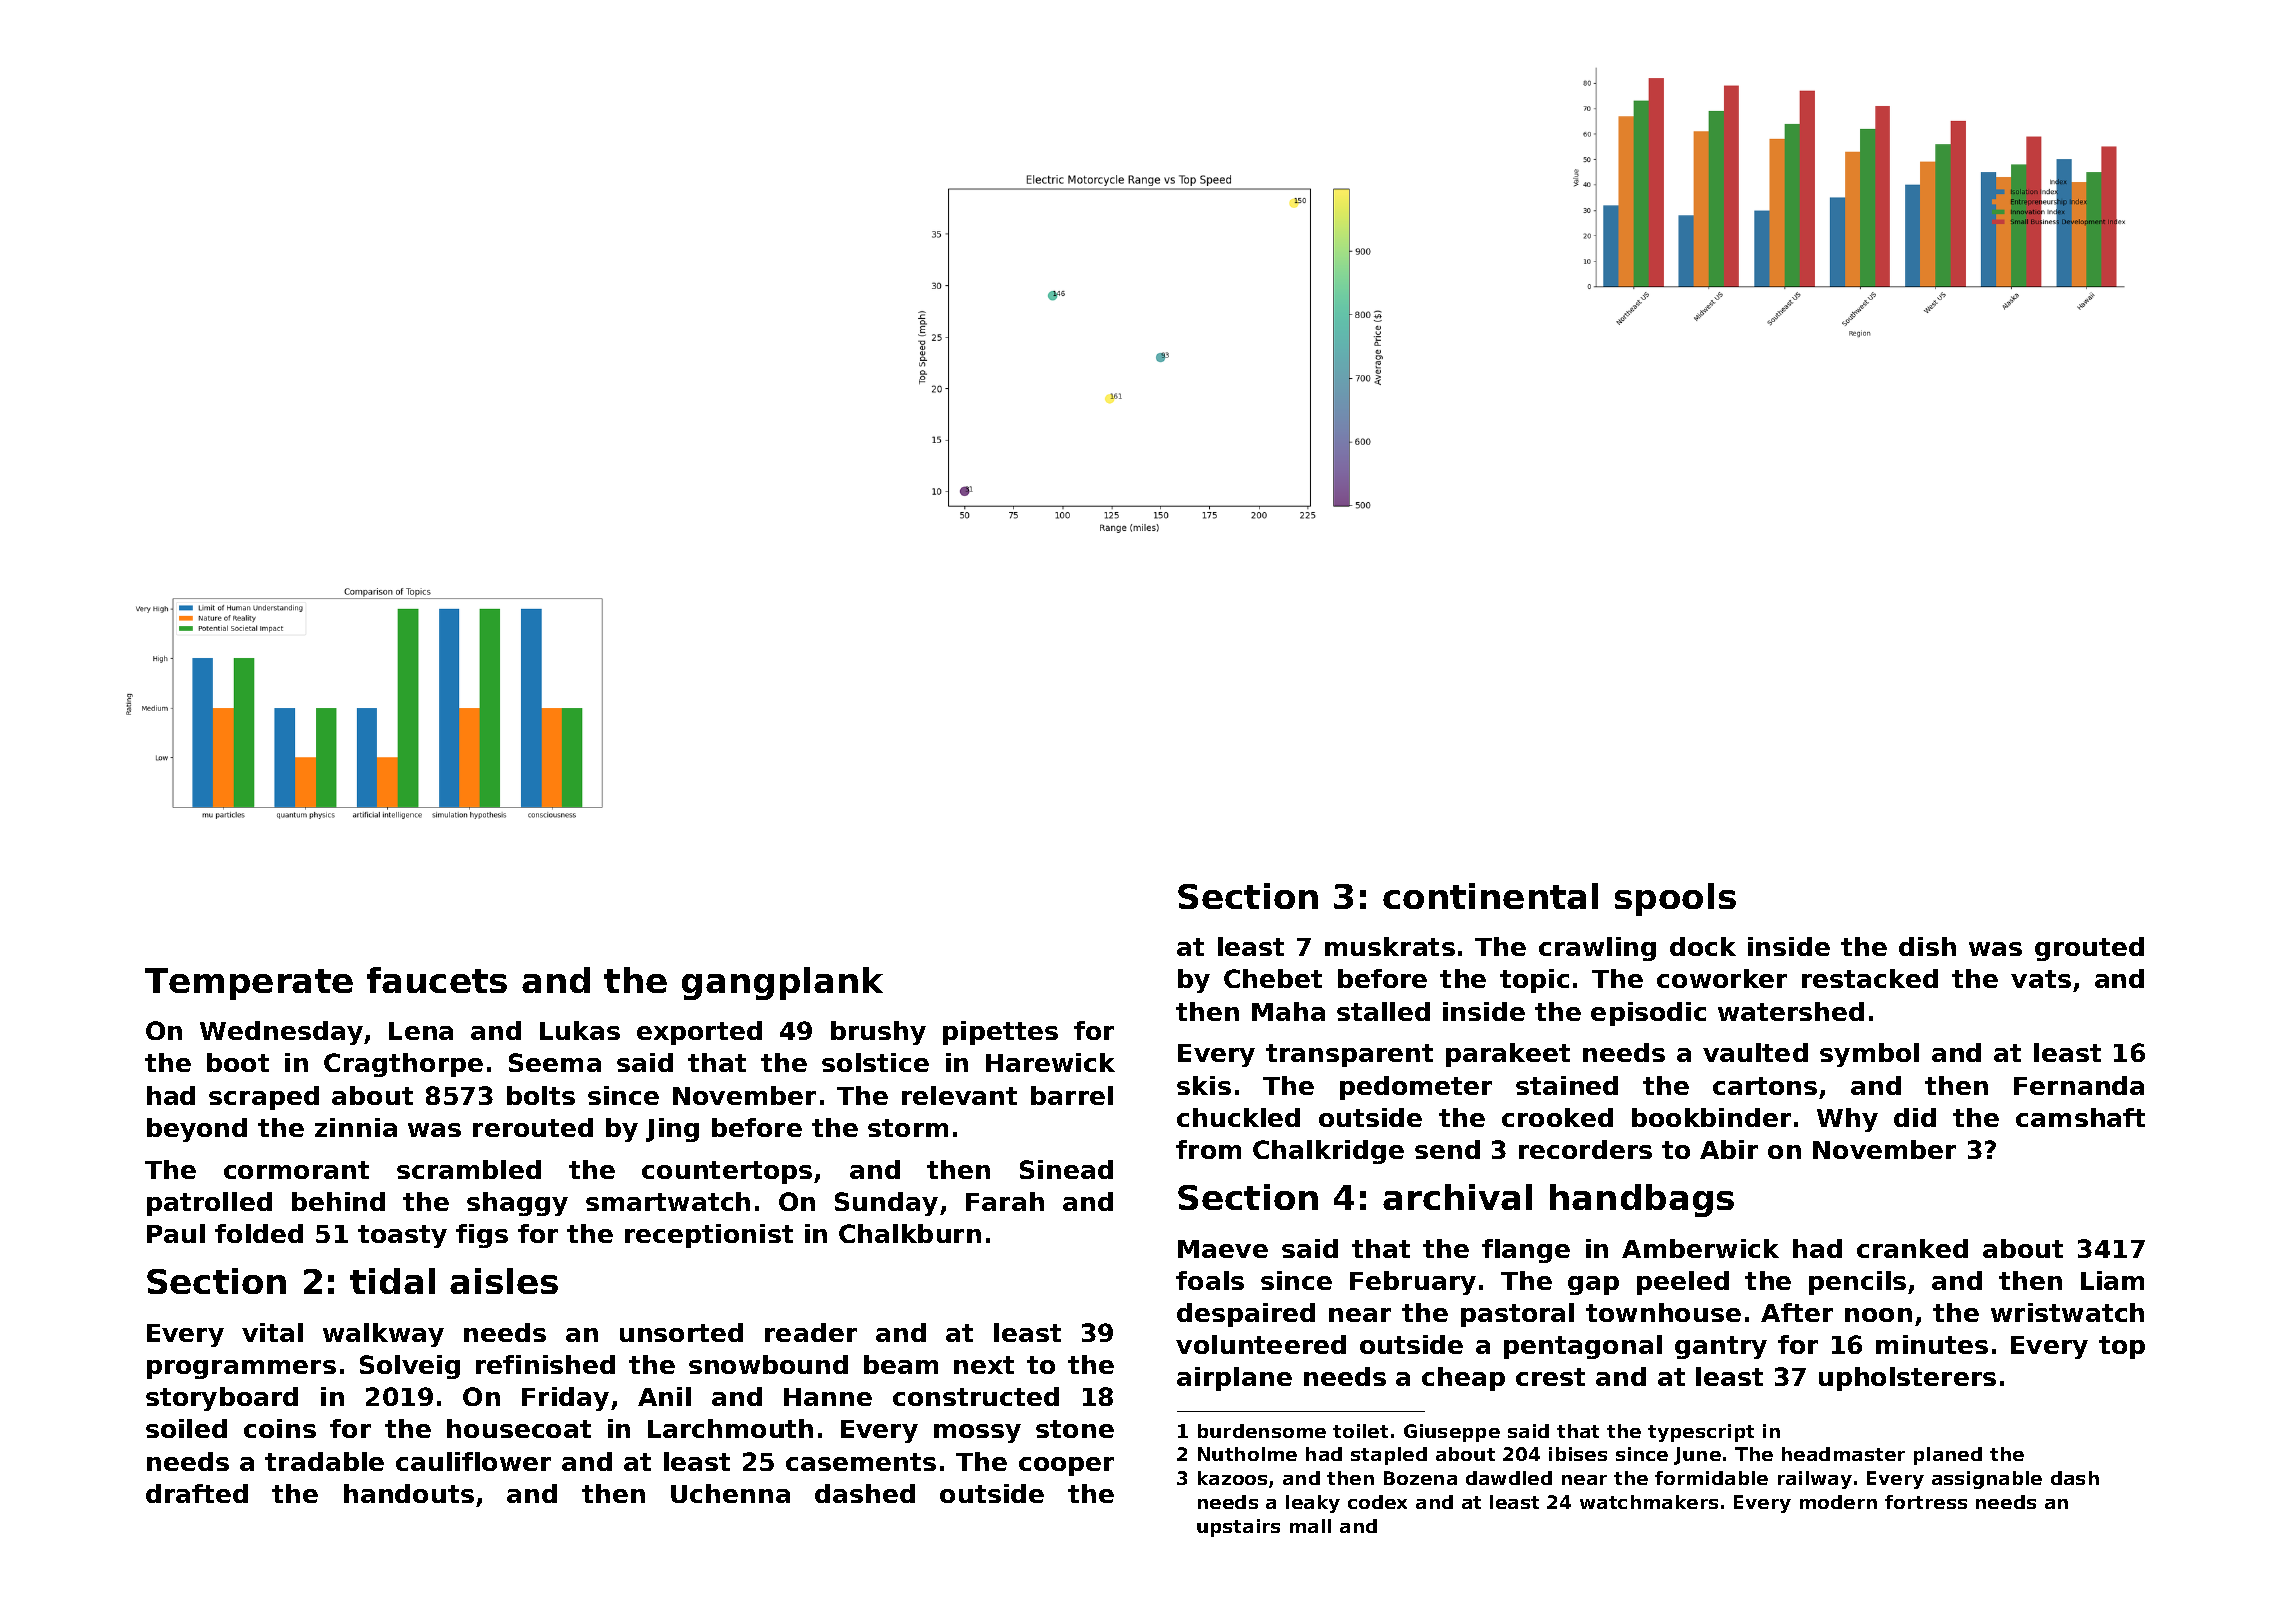 This screenshot has width=2292, height=1620. Describe the element at coordinates (186, 1428) in the screenshot. I see `soiled` at that location.
